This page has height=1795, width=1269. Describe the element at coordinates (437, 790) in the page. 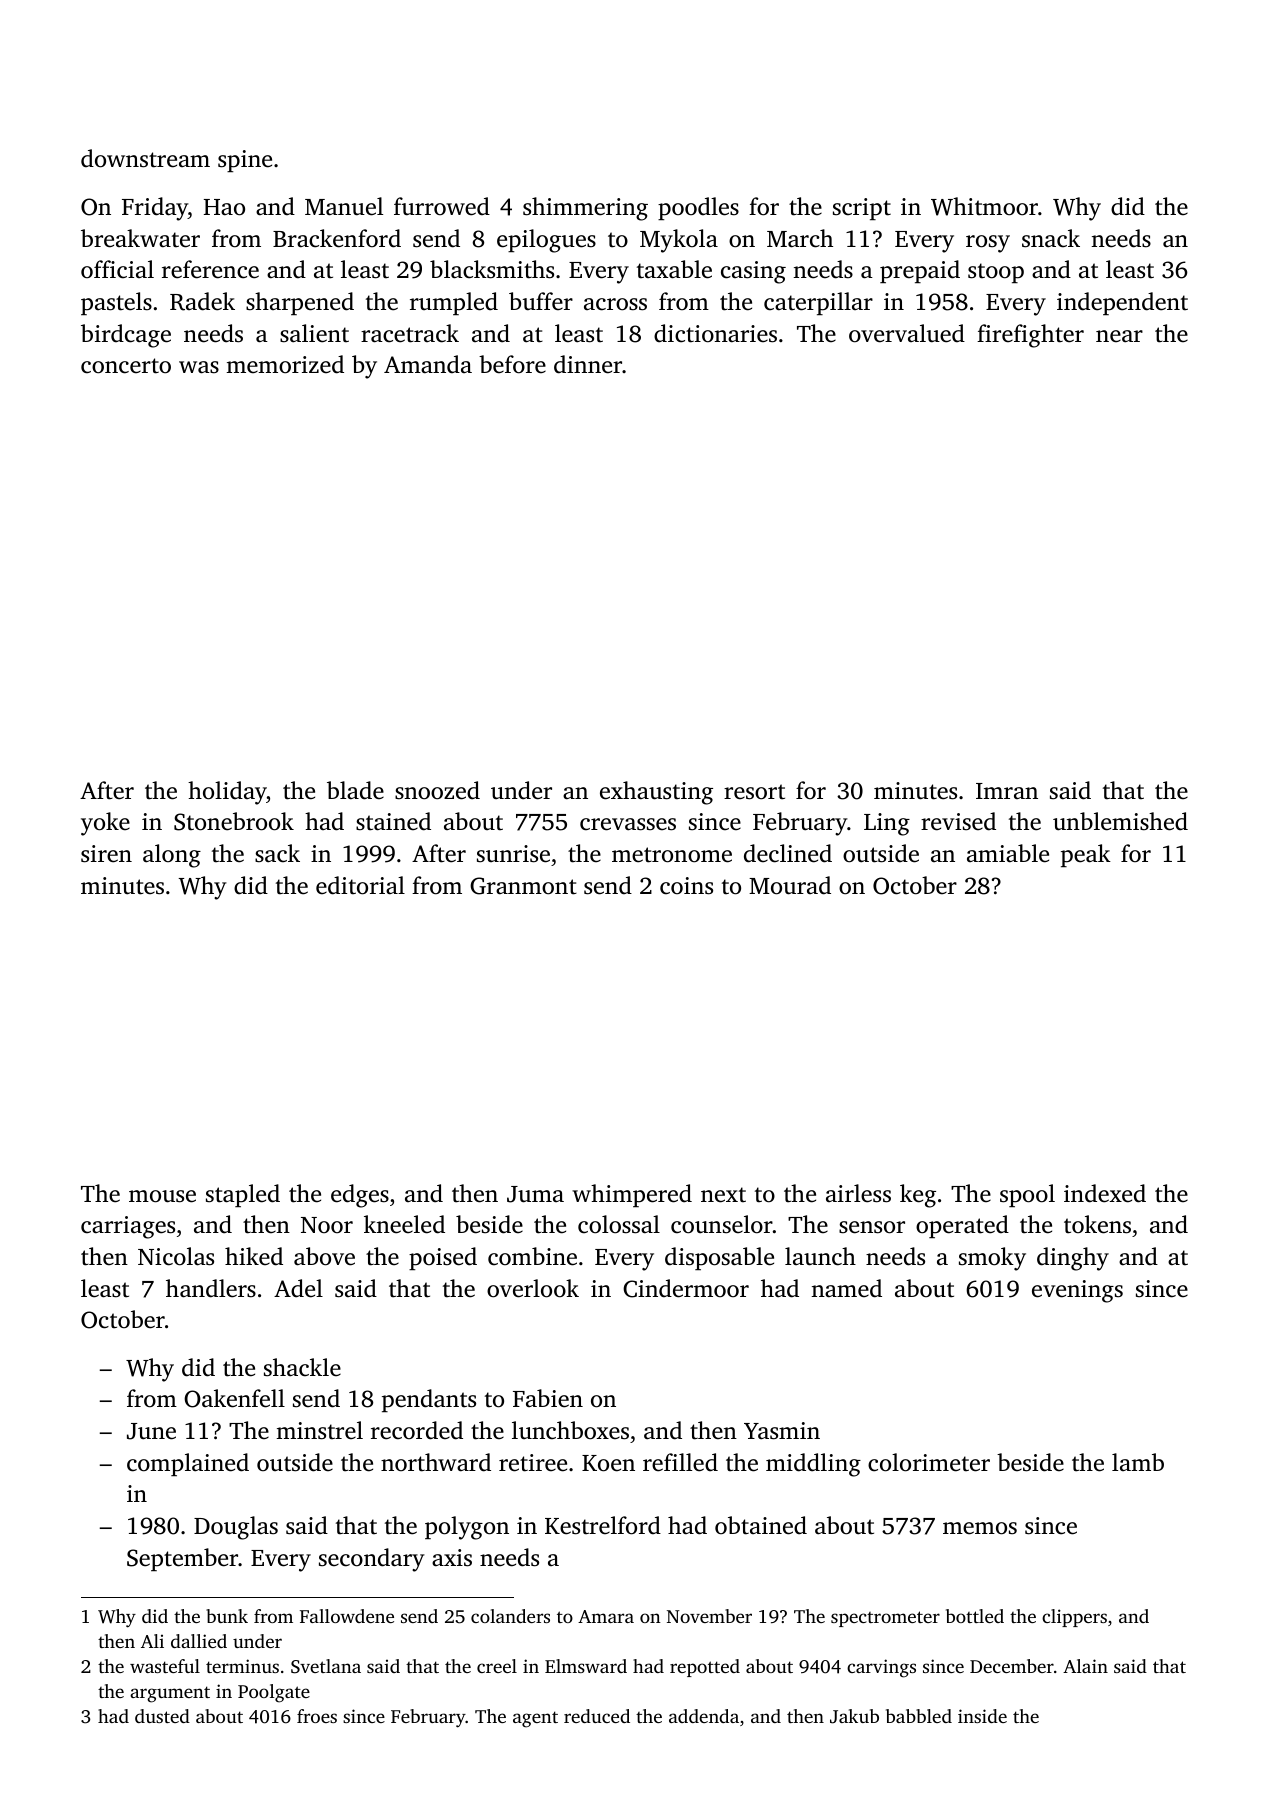

I see `snoozed` at that location.
